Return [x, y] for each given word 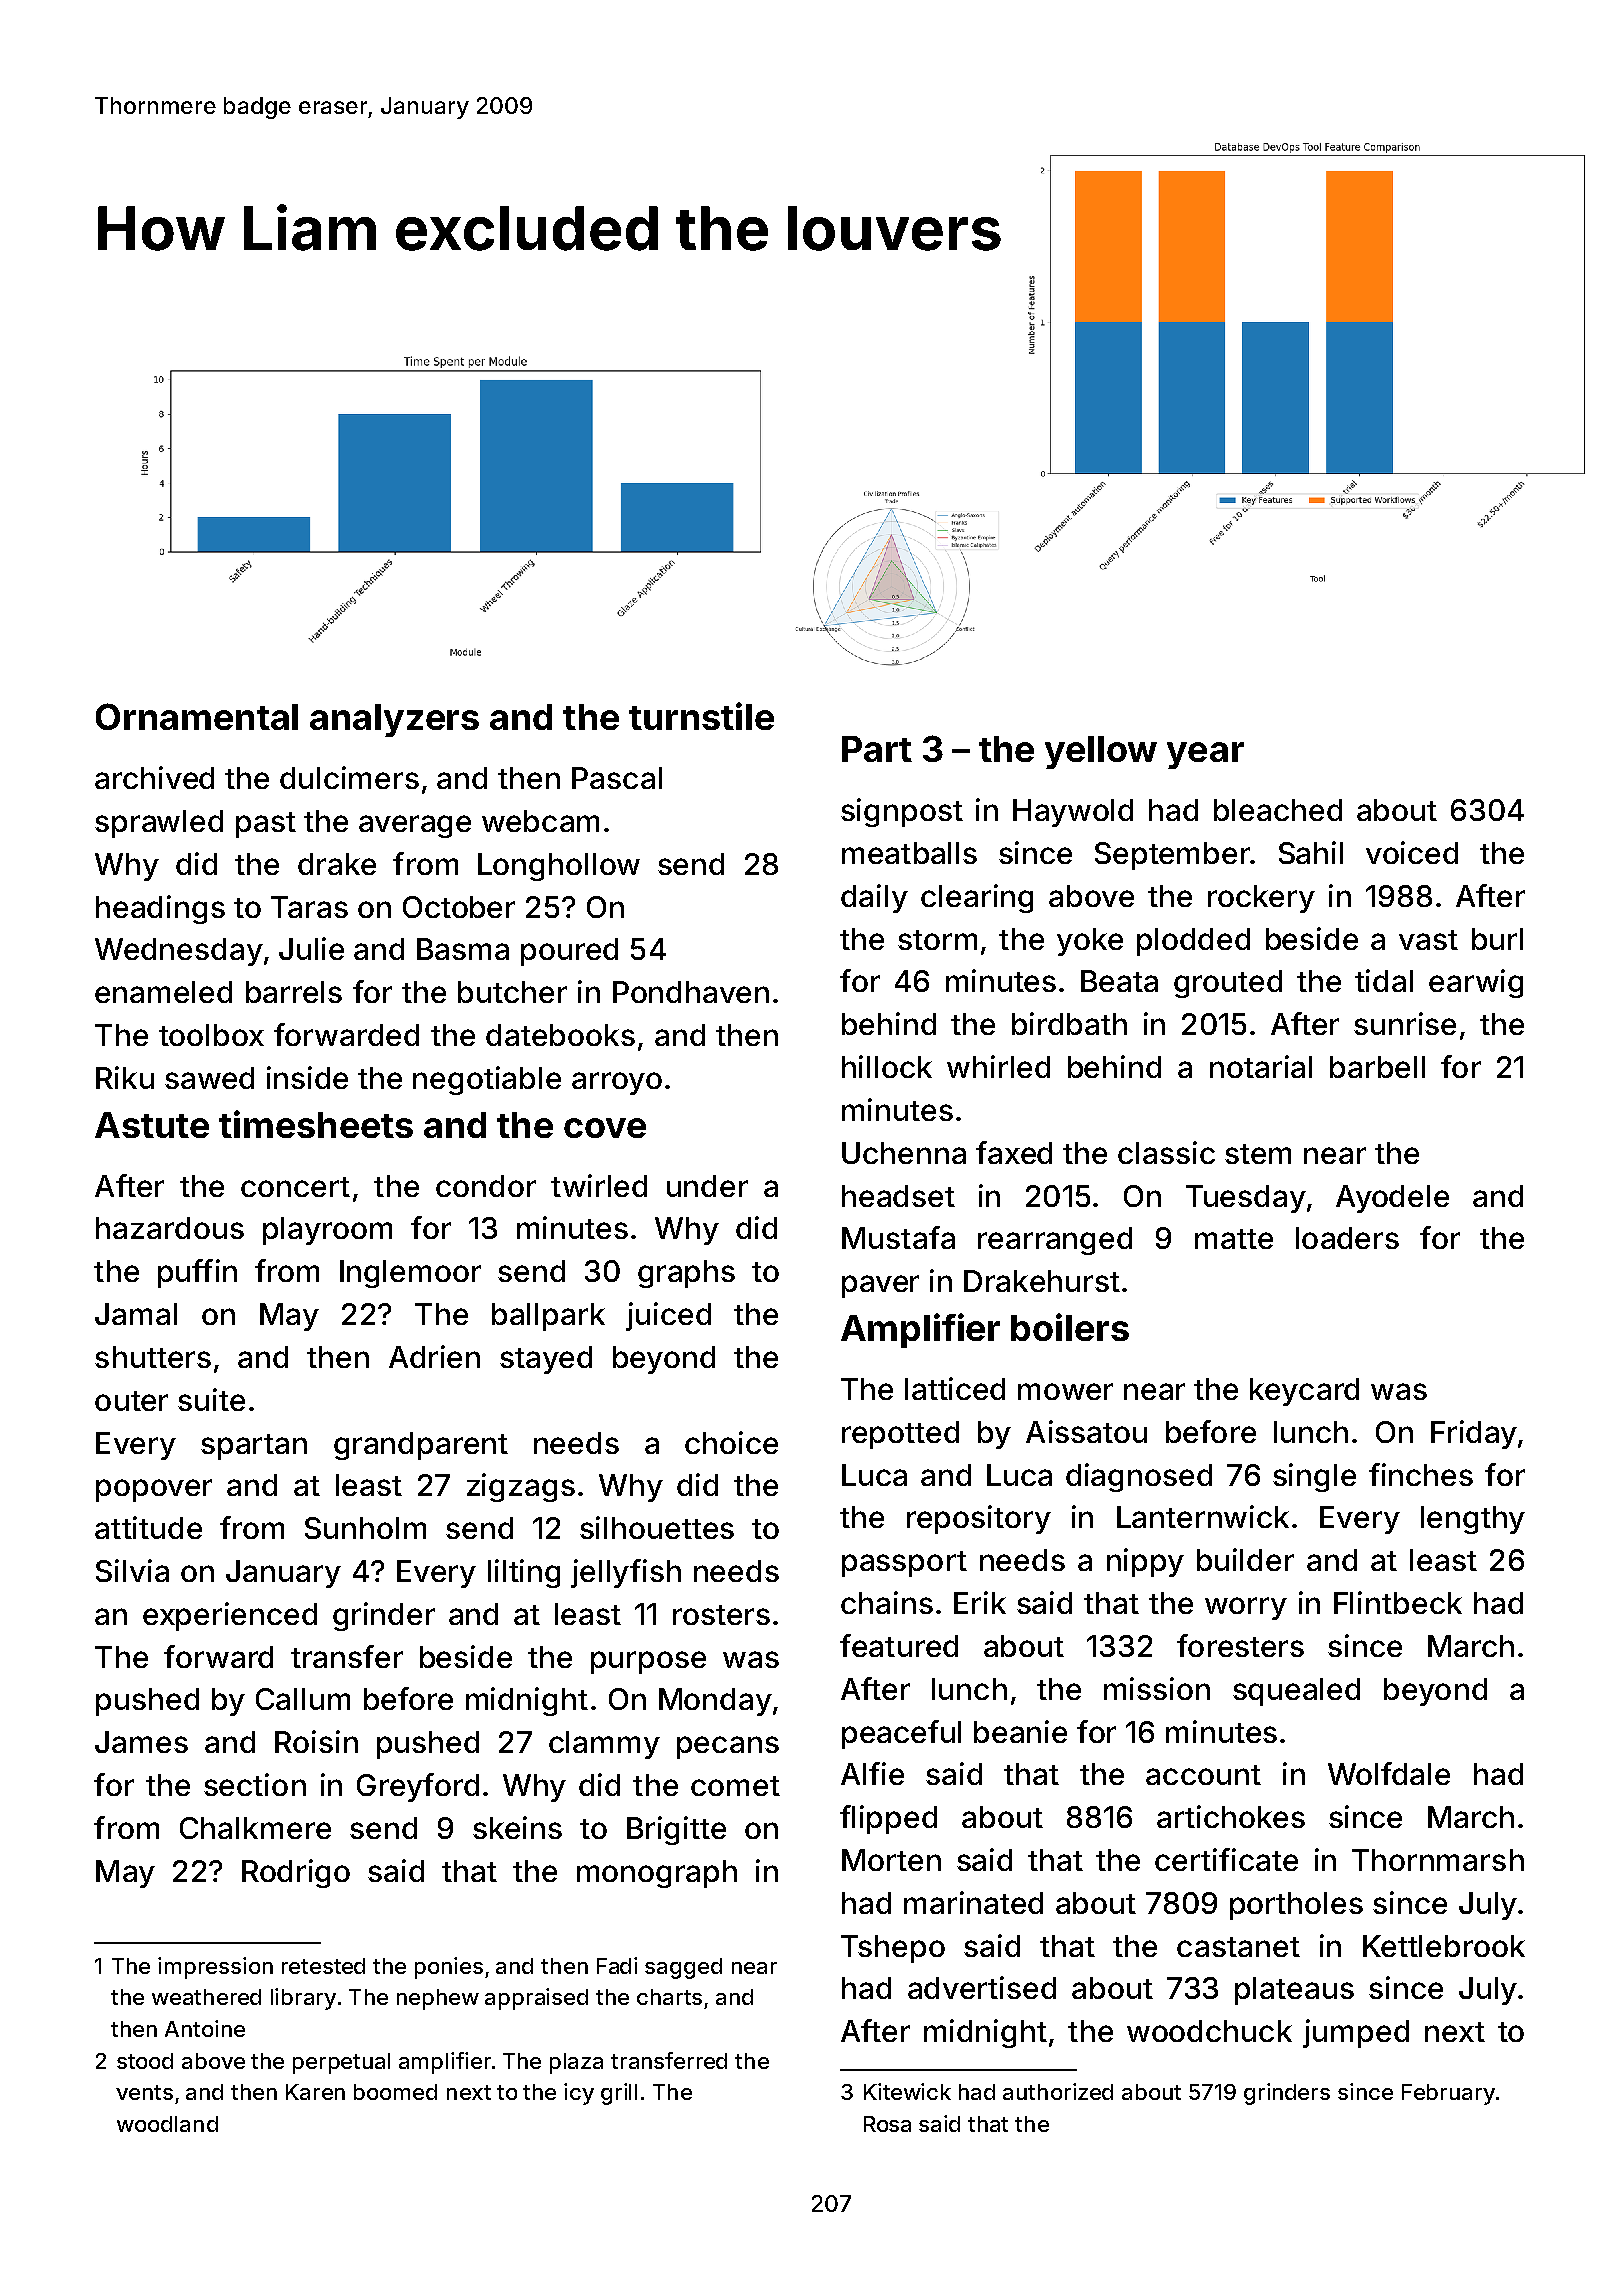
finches [1421, 1474]
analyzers [394, 720]
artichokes [1231, 1816]
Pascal [617, 778]
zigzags [521, 1487]
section [255, 1784]
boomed [395, 2092]
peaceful [901, 1734]
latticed [955, 1388]
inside [307, 1077]
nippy [1145, 1562]
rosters [721, 1615]
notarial [1261, 1066]
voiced [1412, 852]
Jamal [136, 1314]
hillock [887, 1066]
